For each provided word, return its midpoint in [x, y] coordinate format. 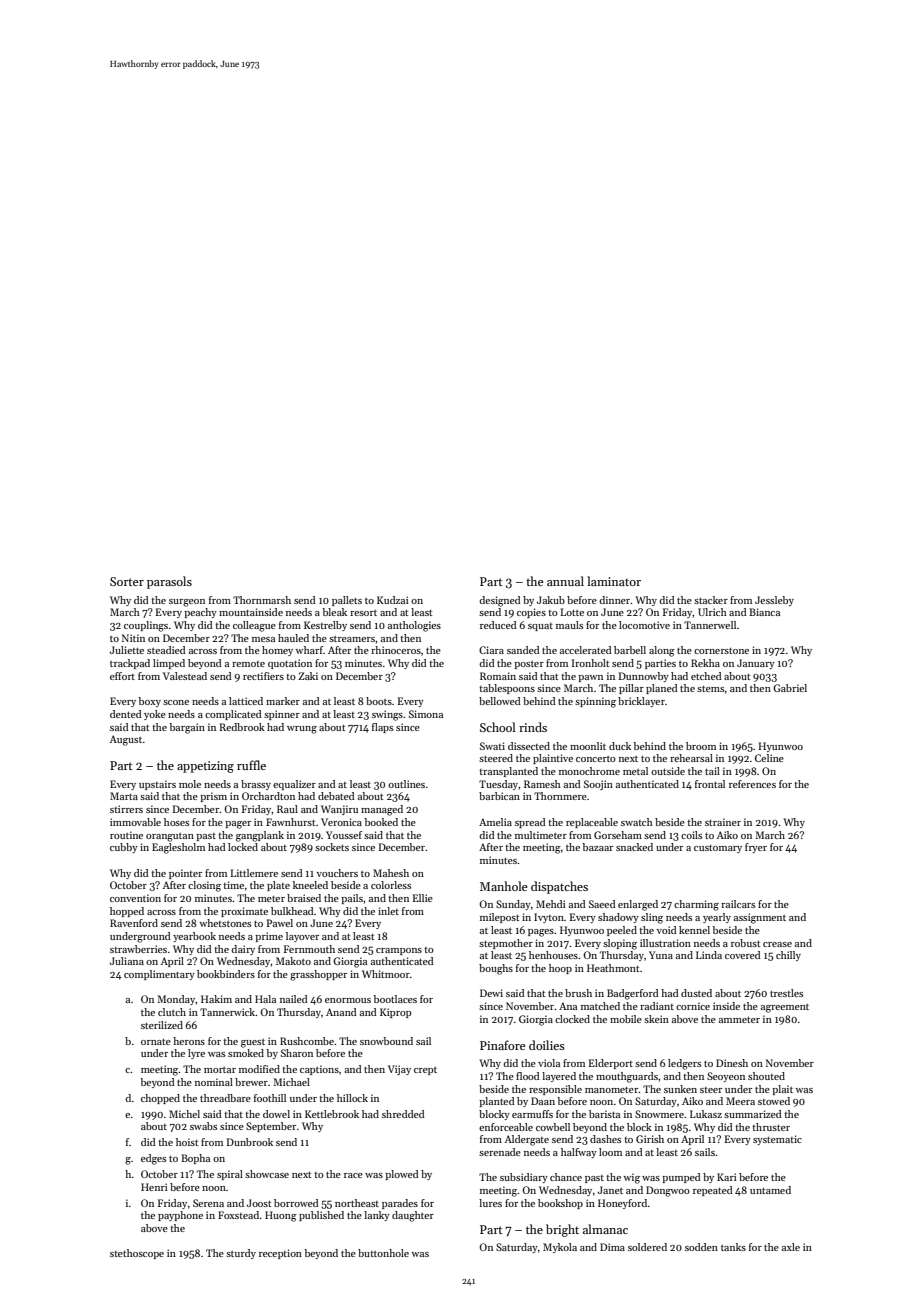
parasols [169, 582]
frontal [710, 784]
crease [777, 944]
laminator [614, 581]
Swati [492, 746]
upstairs [157, 785]
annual [565, 581]
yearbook [194, 937]
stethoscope [137, 1254]
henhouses [553, 955]
